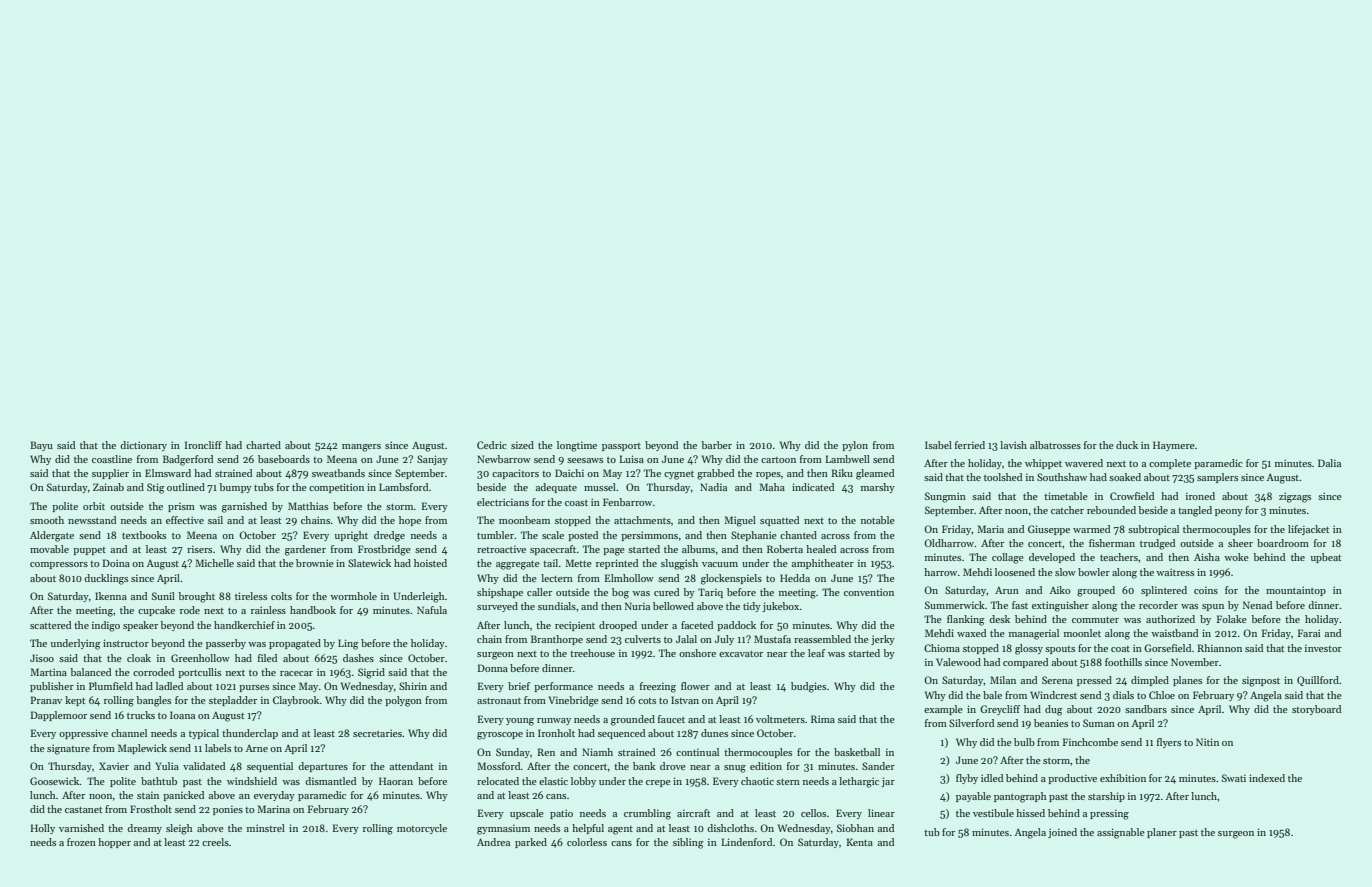 This page has width=1372, height=887. I want to click on planer, so click(1162, 833).
